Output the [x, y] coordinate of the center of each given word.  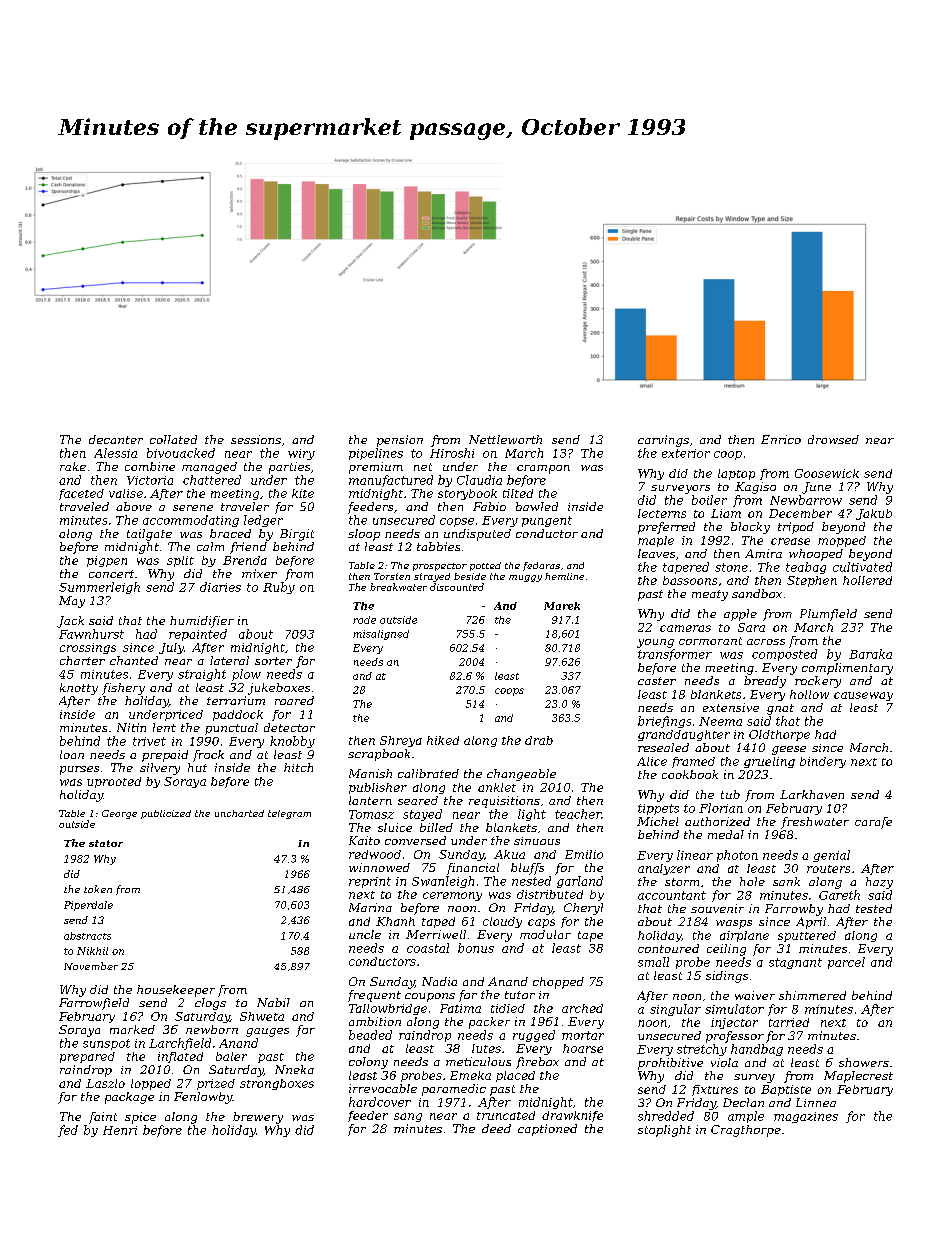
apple [740, 615]
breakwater [398, 587]
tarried [789, 1022]
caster [657, 681]
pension [400, 441]
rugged [534, 1036]
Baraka [870, 654]
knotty [79, 689]
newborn [212, 1029]
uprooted [114, 782]
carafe [873, 823]
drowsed [833, 439]
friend [248, 548]
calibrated [428, 773]
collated [173, 439]
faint [103, 1118]
